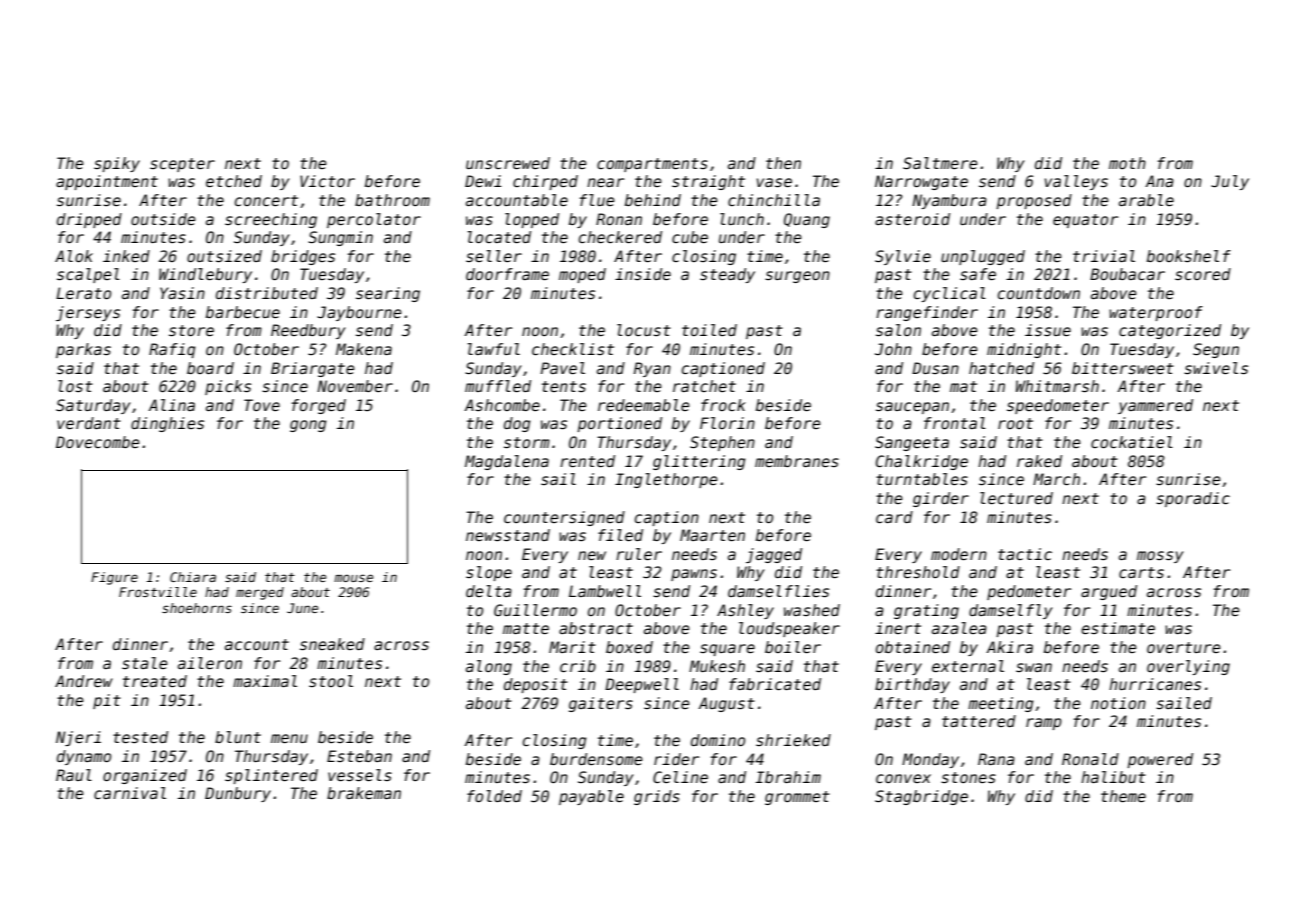 This image has height=924, width=1308. What do you see at coordinates (717, 666) in the image?
I see `Mukesh` at bounding box center [717, 666].
